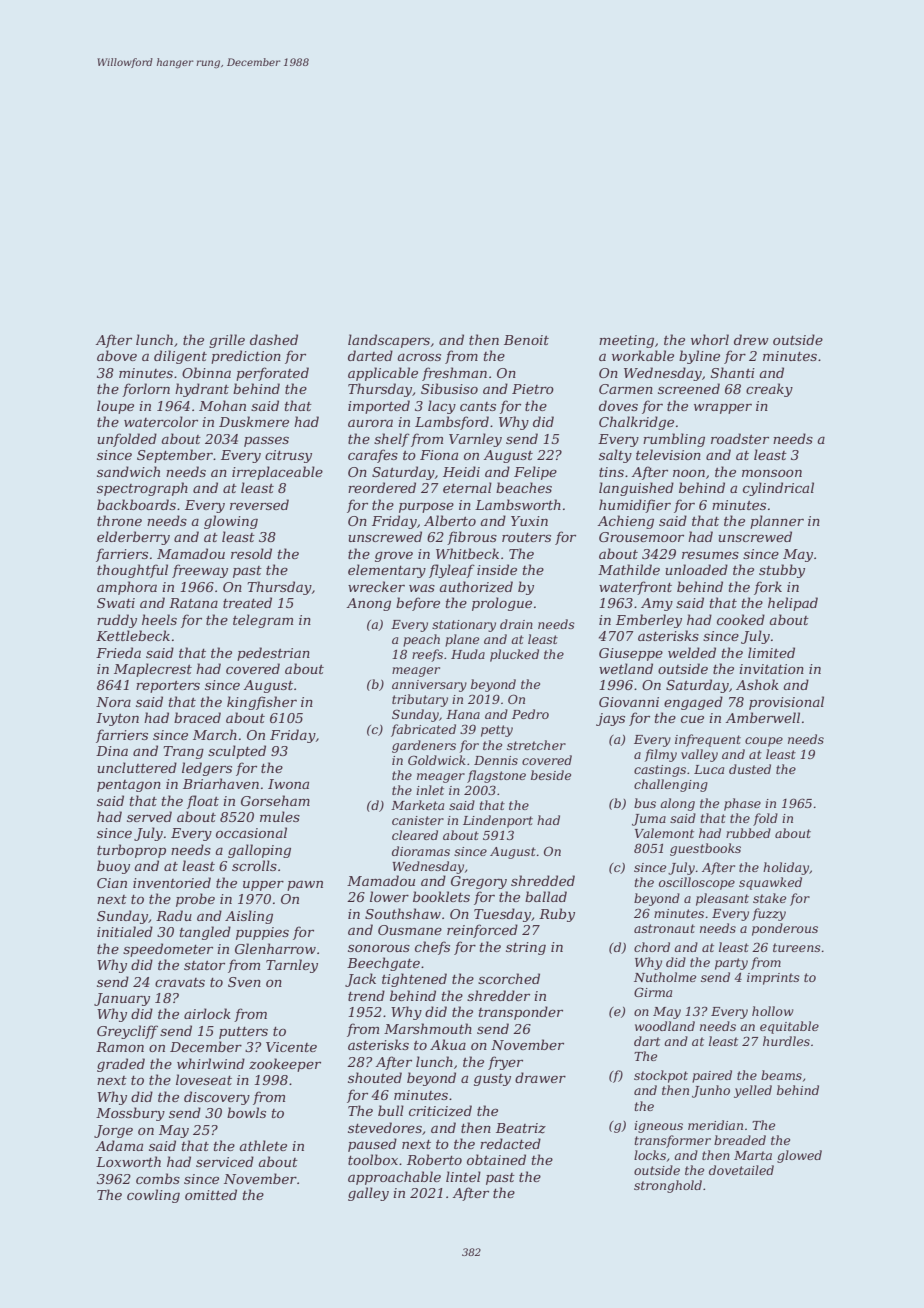  What do you see at coordinates (699, 357) in the document?
I see `byline` at bounding box center [699, 357].
